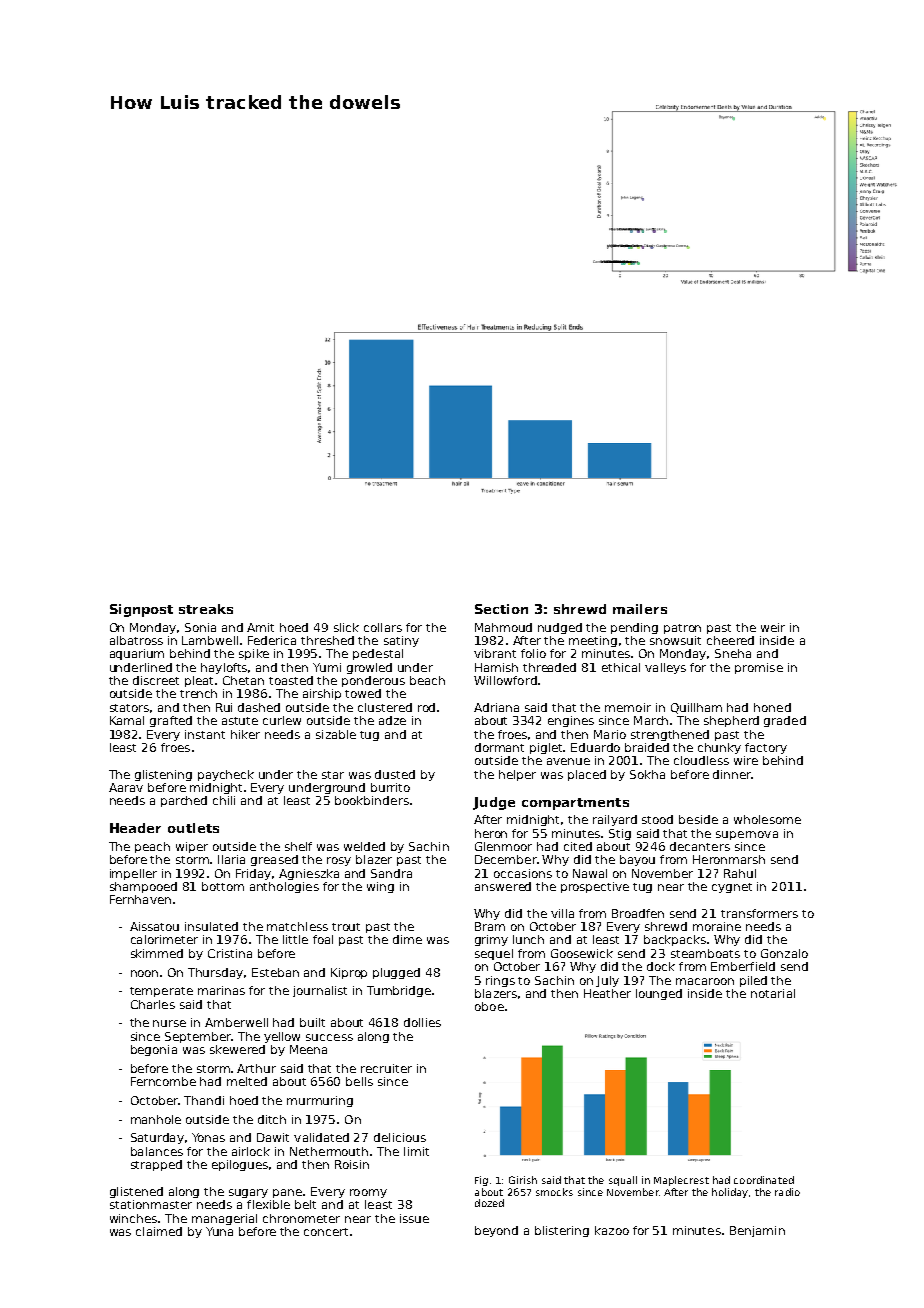 Image resolution: width=924 pixels, height=1308 pixels. What do you see at coordinates (496, 1231) in the screenshot?
I see `beyond` at bounding box center [496, 1231].
